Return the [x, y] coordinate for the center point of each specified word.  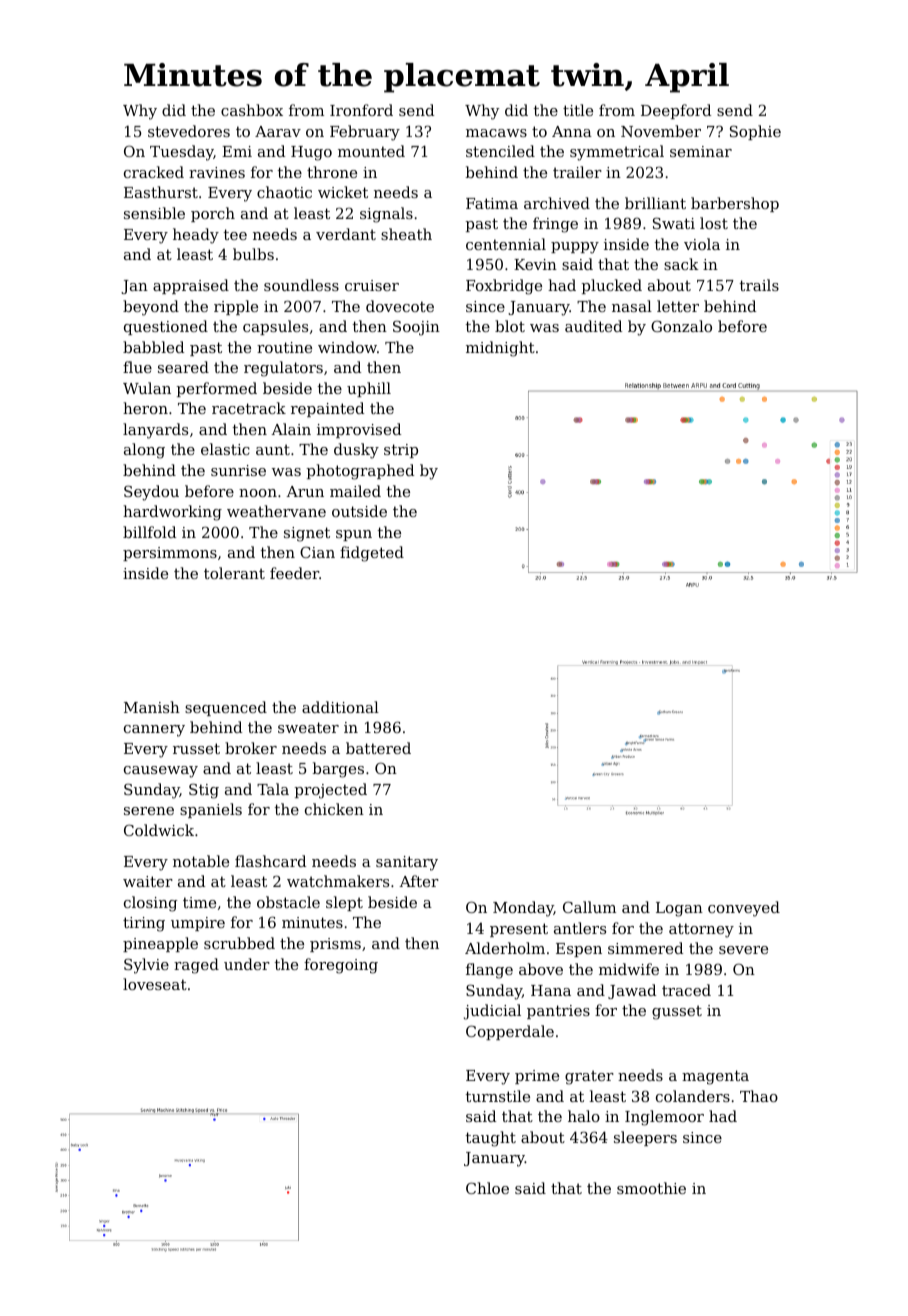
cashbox [252, 110]
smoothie [651, 1188]
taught [491, 1139]
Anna [572, 131]
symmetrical [617, 153]
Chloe [487, 1188]
